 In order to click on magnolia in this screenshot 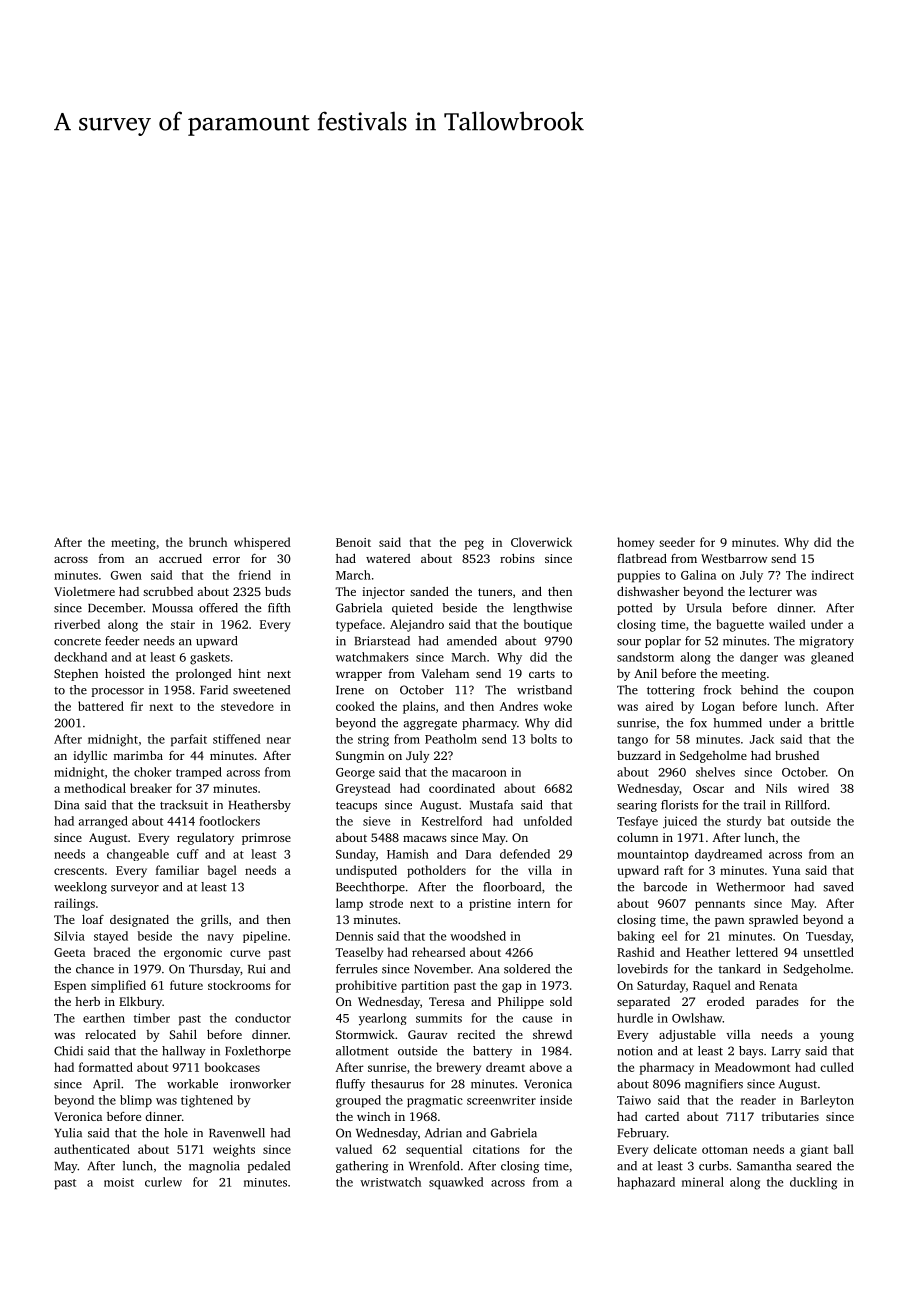, I will do `click(214, 1167)`.
